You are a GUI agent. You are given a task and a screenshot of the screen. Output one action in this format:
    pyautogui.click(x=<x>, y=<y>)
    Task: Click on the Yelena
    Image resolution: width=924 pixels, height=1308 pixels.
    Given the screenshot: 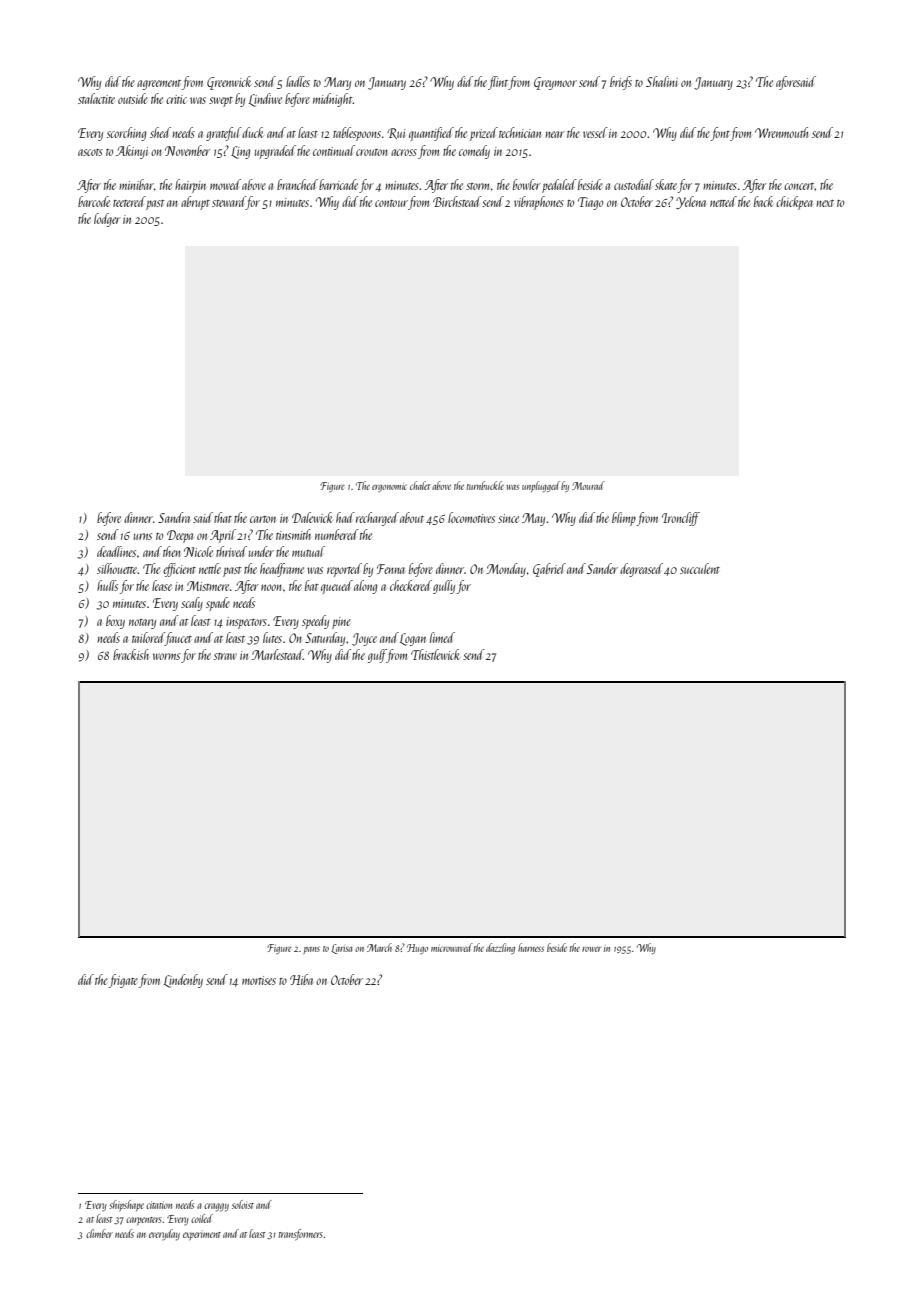 What is the action you would take?
    pyautogui.click(x=691, y=202)
